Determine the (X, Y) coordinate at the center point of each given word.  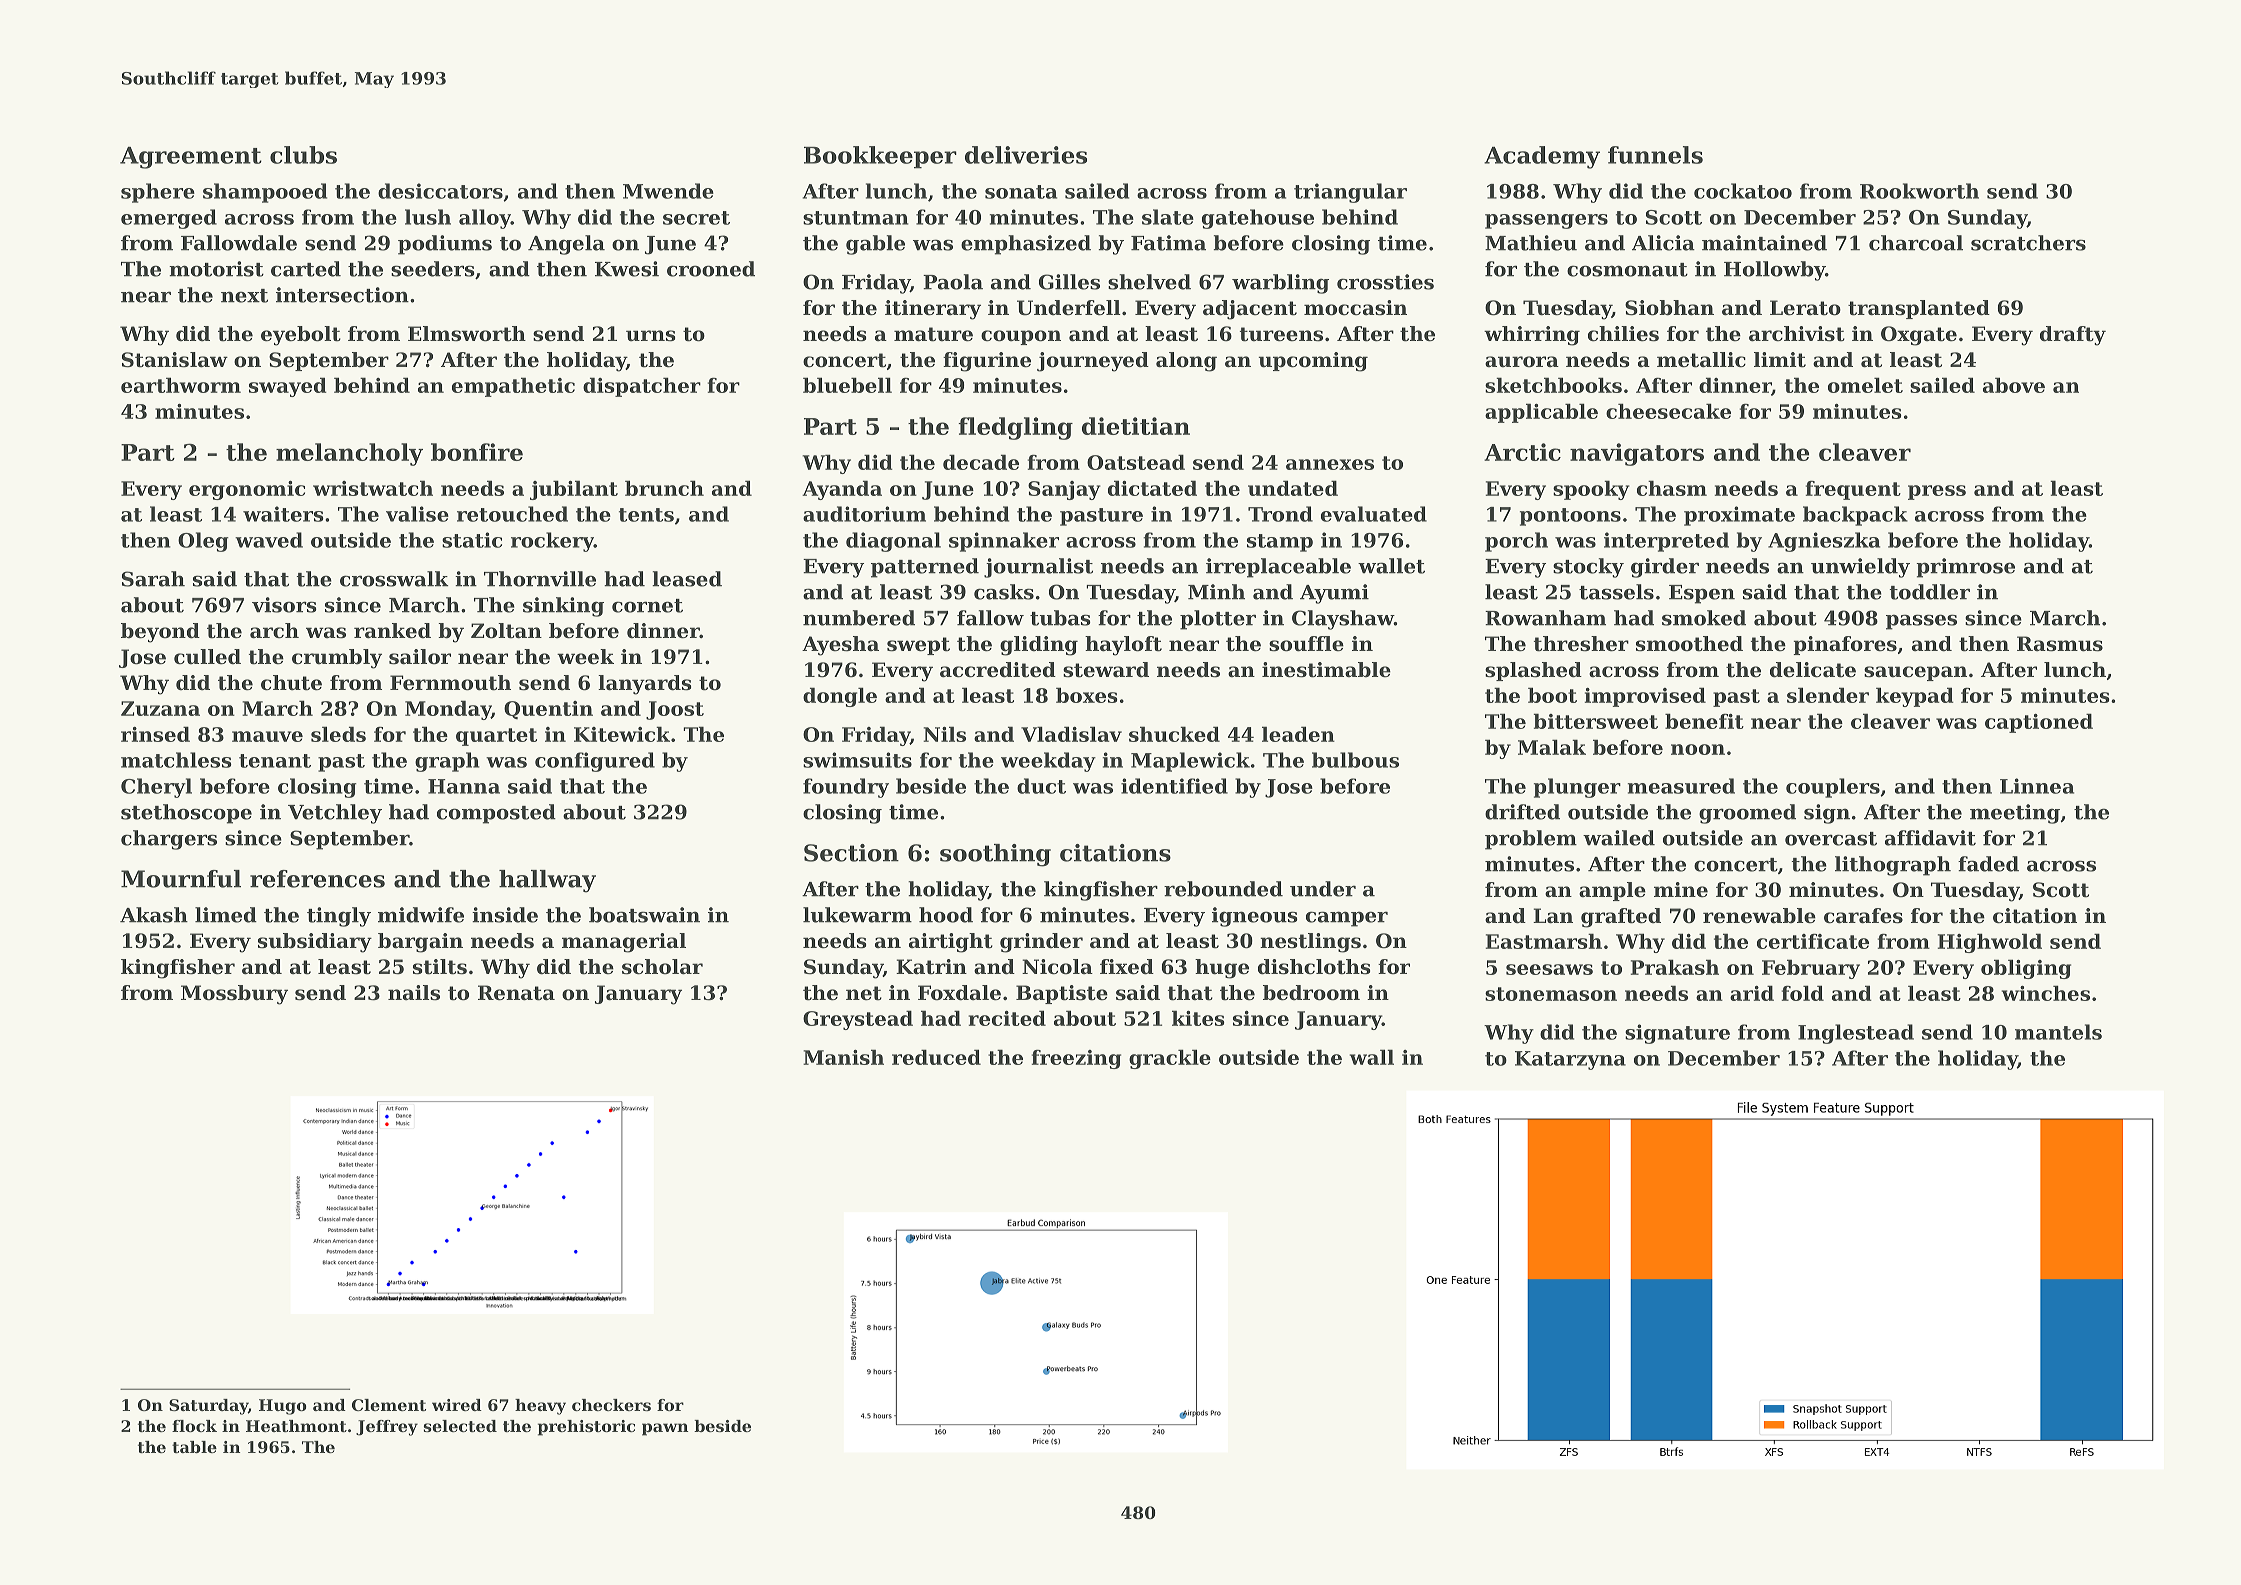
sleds (338, 734)
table (194, 1447)
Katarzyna (1570, 1060)
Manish (843, 1057)
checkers (611, 1405)
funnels (1655, 155)
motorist (216, 269)
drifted (1522, 812)
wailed (1619, 838)
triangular (1350, 193)
